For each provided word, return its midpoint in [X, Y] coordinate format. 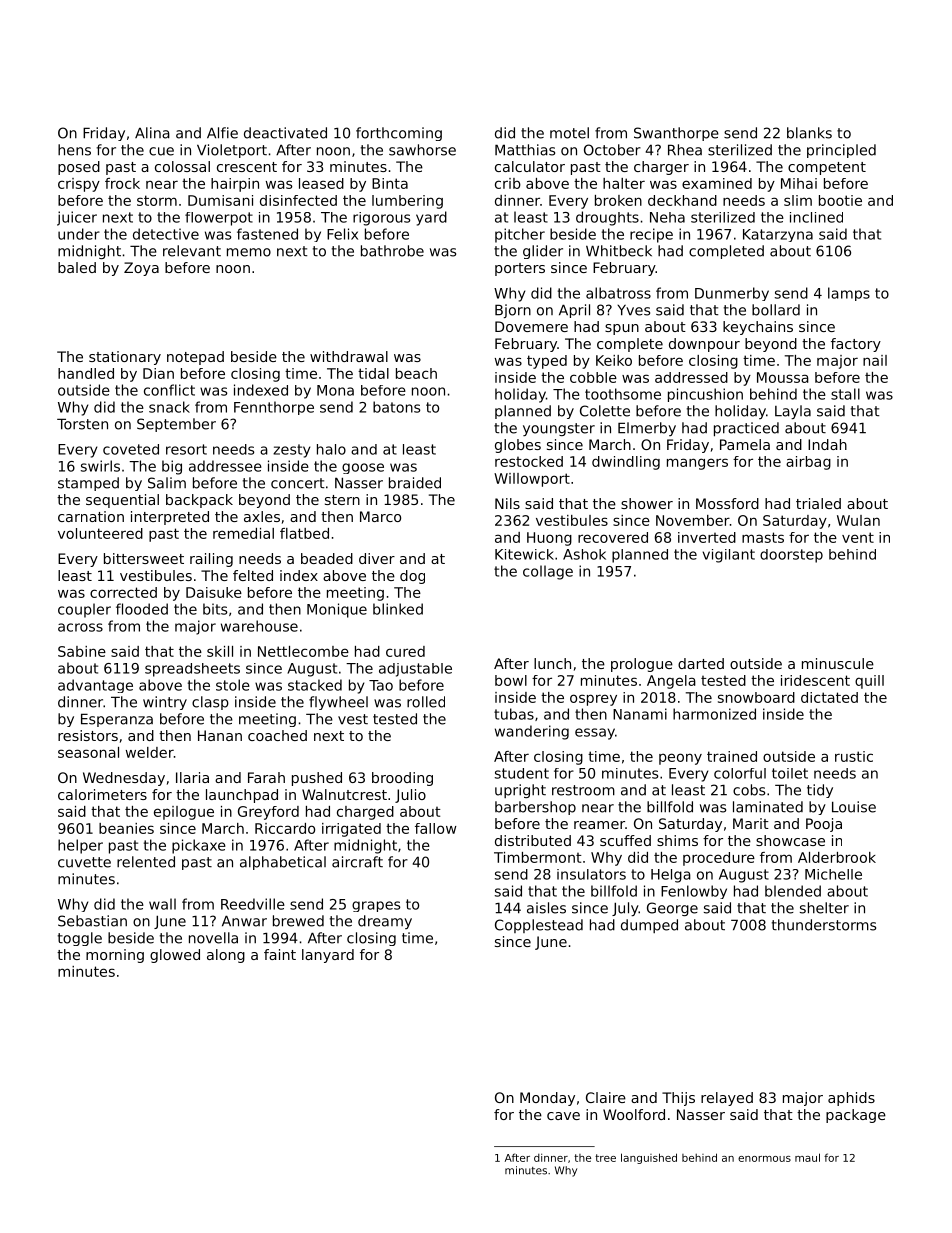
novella [213, 938]
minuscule [838, 663]
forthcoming [399, 134]
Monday [547, 1099]
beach [416, 373]
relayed [727, 1099]
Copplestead [539, 926]
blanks [809, 133]
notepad [195, 358]
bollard [776, 310]
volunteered [100, 533]
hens [74, 150]
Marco [380, 516]
